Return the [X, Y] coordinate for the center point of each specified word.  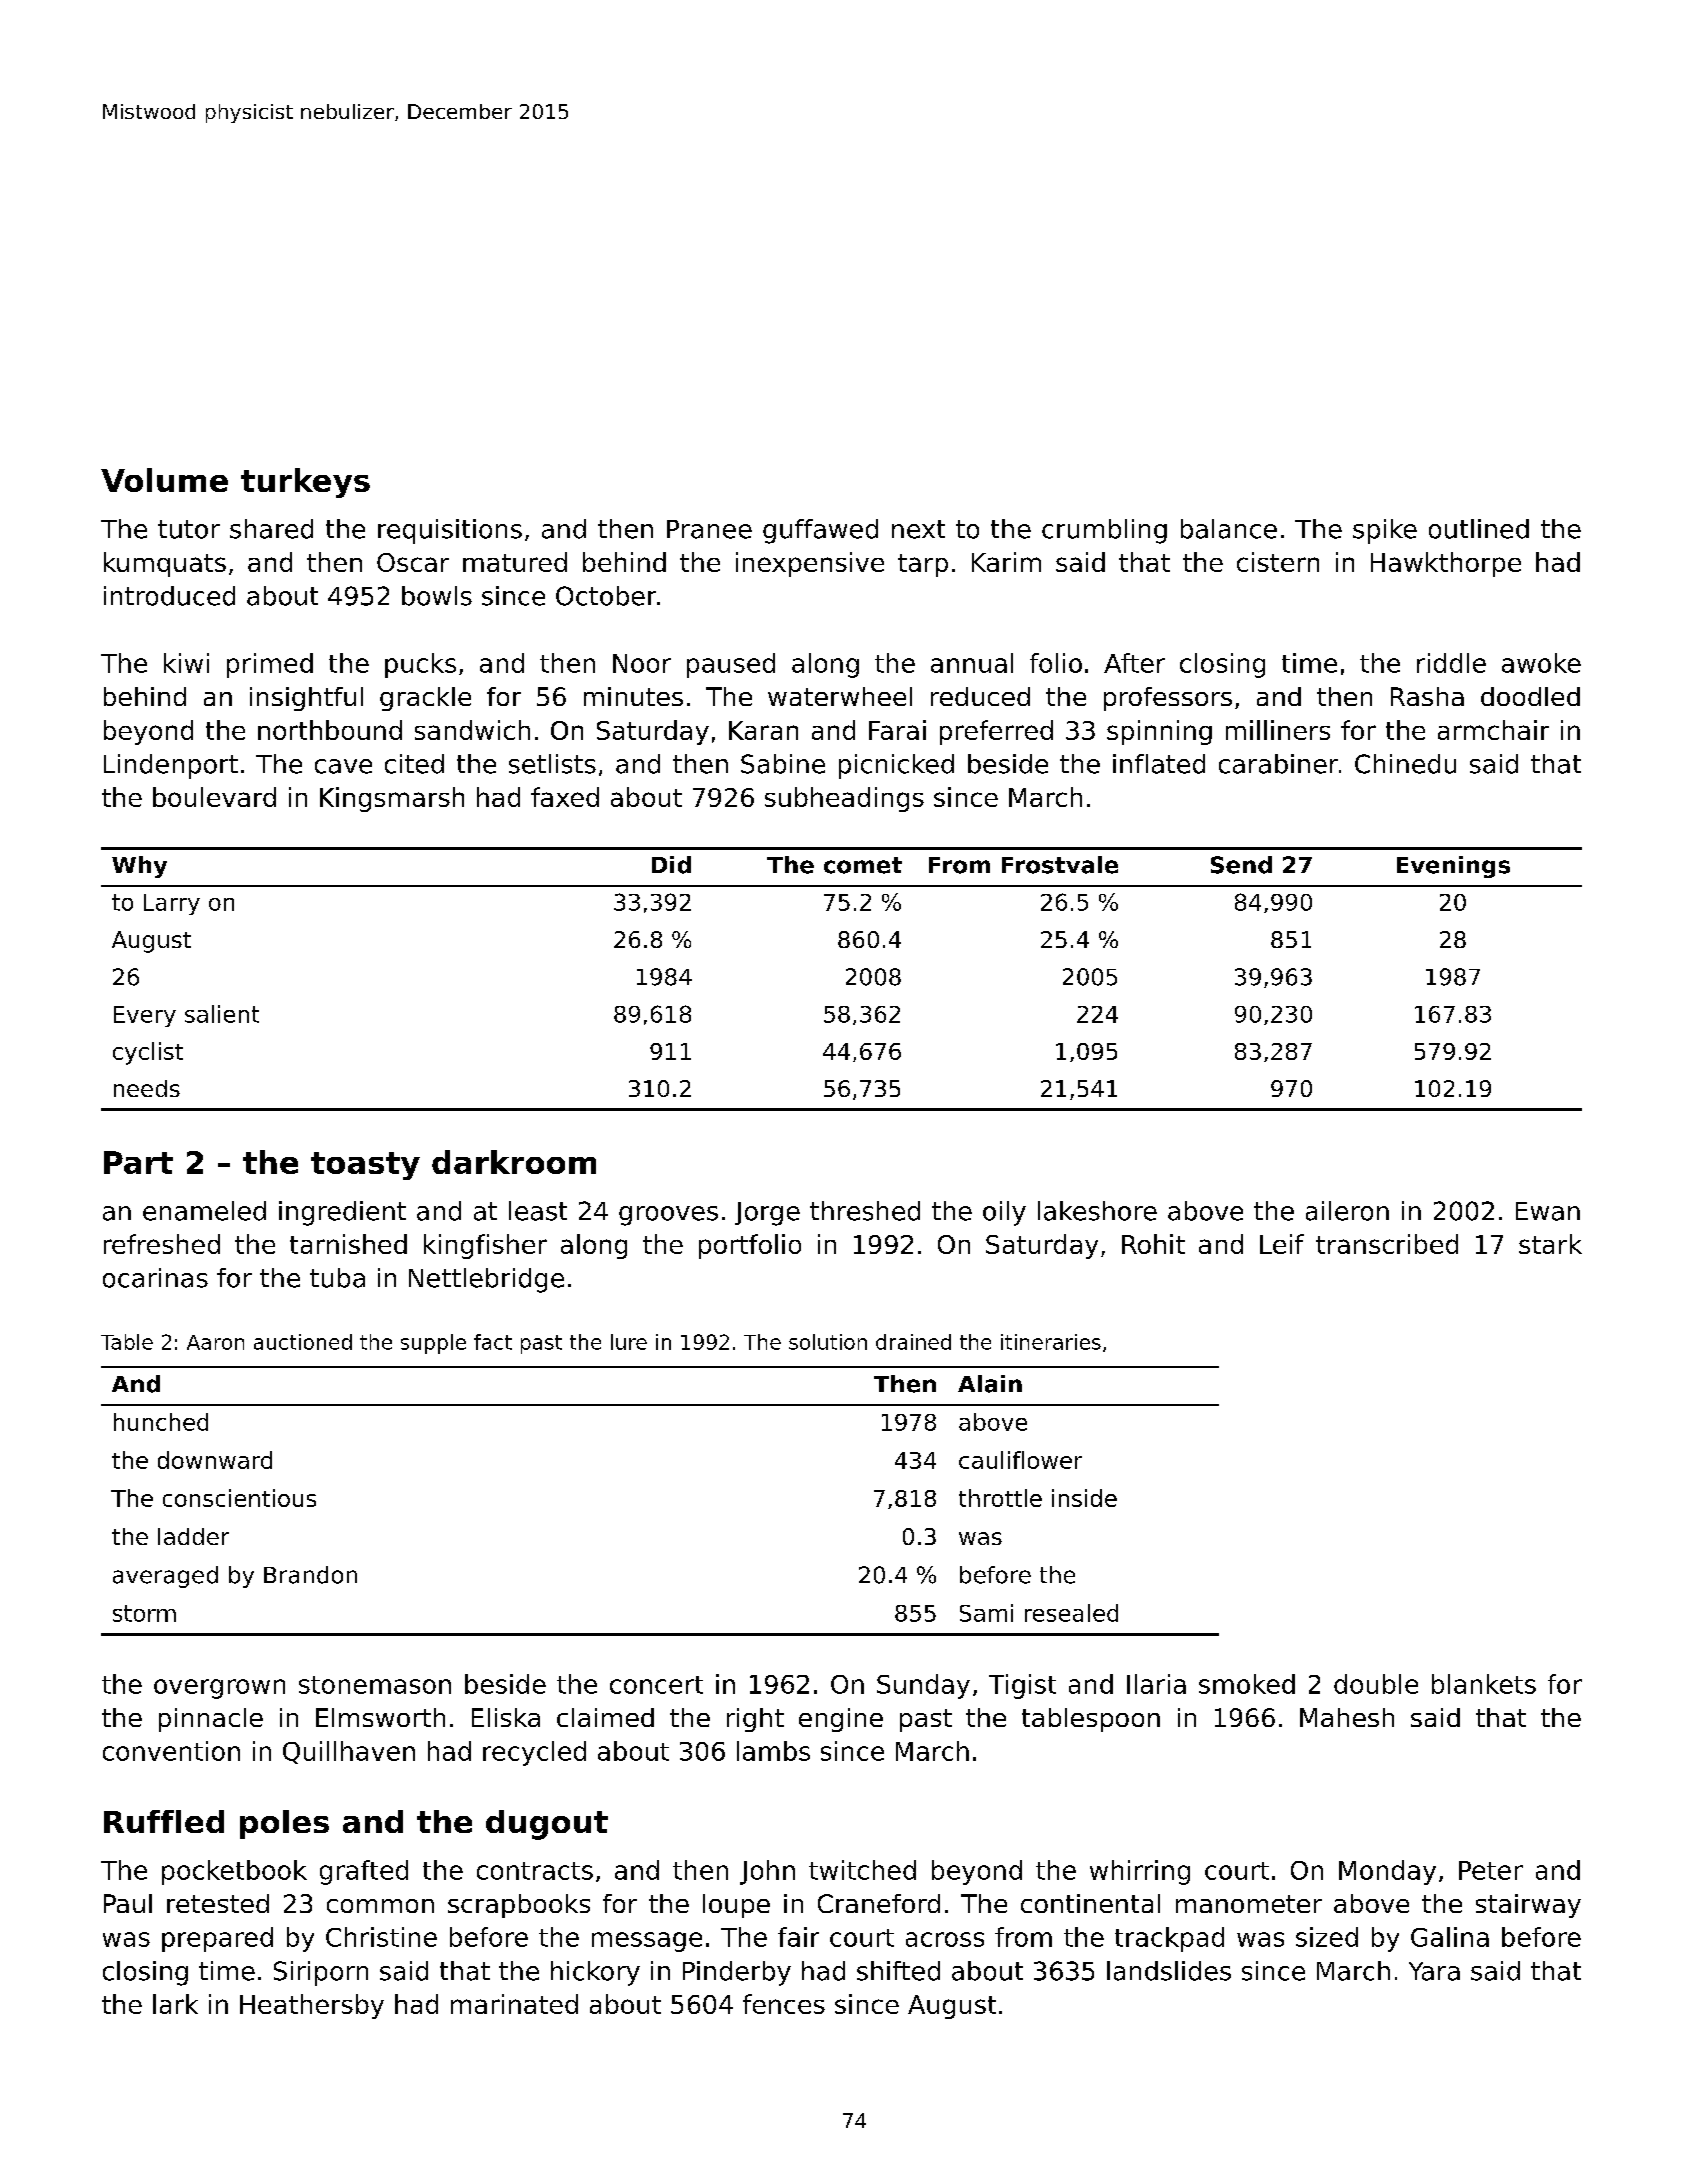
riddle [1451, 663]
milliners [1278, 730]
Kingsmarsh [392, 799]
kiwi [186, 663]
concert [656, 1685]
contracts [535, 1871]
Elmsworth [380, 1717]
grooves [668, 1216]
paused [731, 665]
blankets [1484, 1684]
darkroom [514, 1162]
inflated [1159, 764]
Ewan [1548, 1211]
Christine [381, 1937]
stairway [1528, 1906]
